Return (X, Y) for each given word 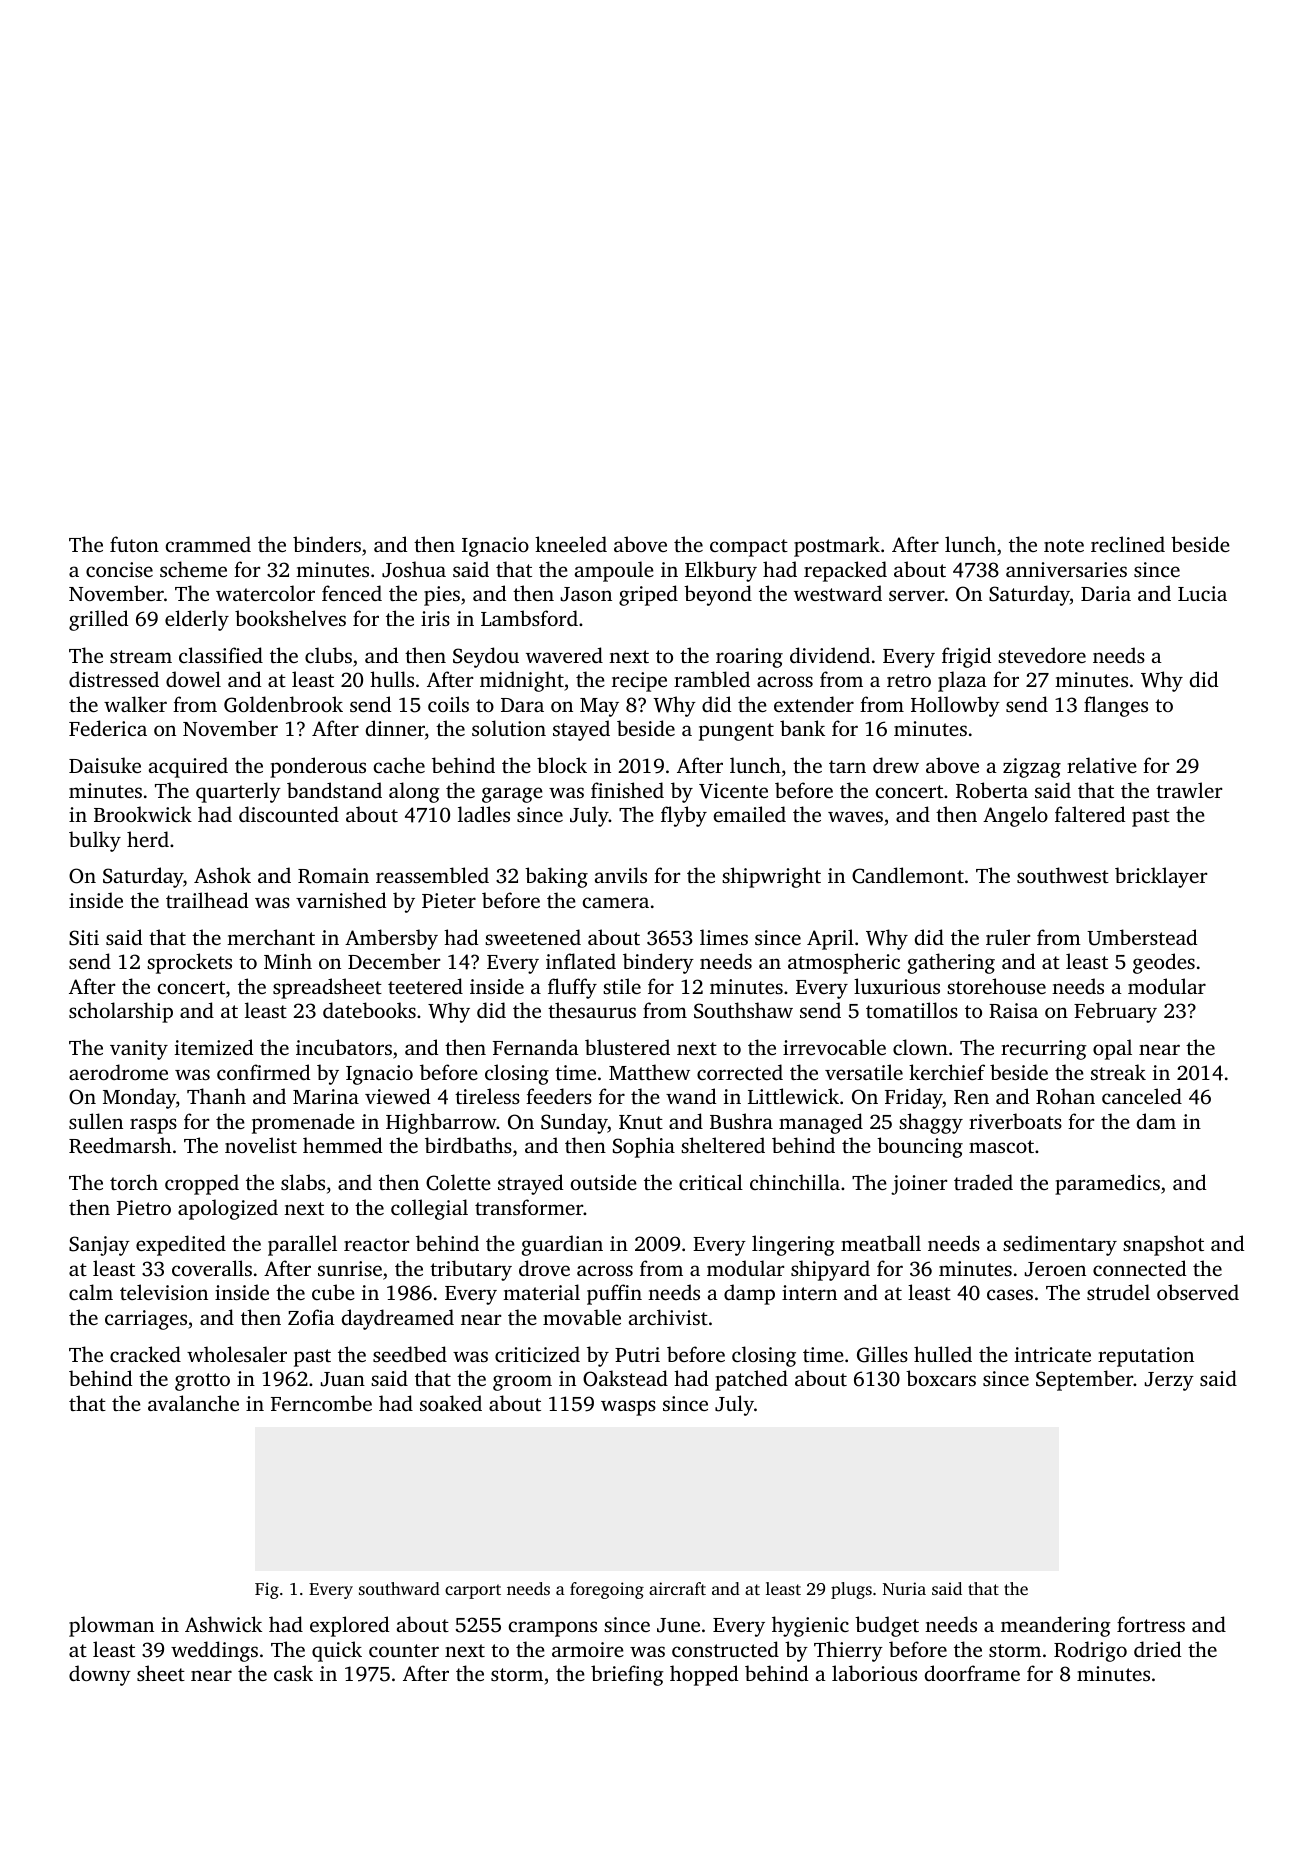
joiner (919, 1185)
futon (134, 544)
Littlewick (793, 1096)
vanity (139, 1050)
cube (333, 1292)
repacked (845, 571)
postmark (837, 546)
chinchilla (795, 1182)
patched (751, 1380)
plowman (111, 1626)
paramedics (1107, 1184)
